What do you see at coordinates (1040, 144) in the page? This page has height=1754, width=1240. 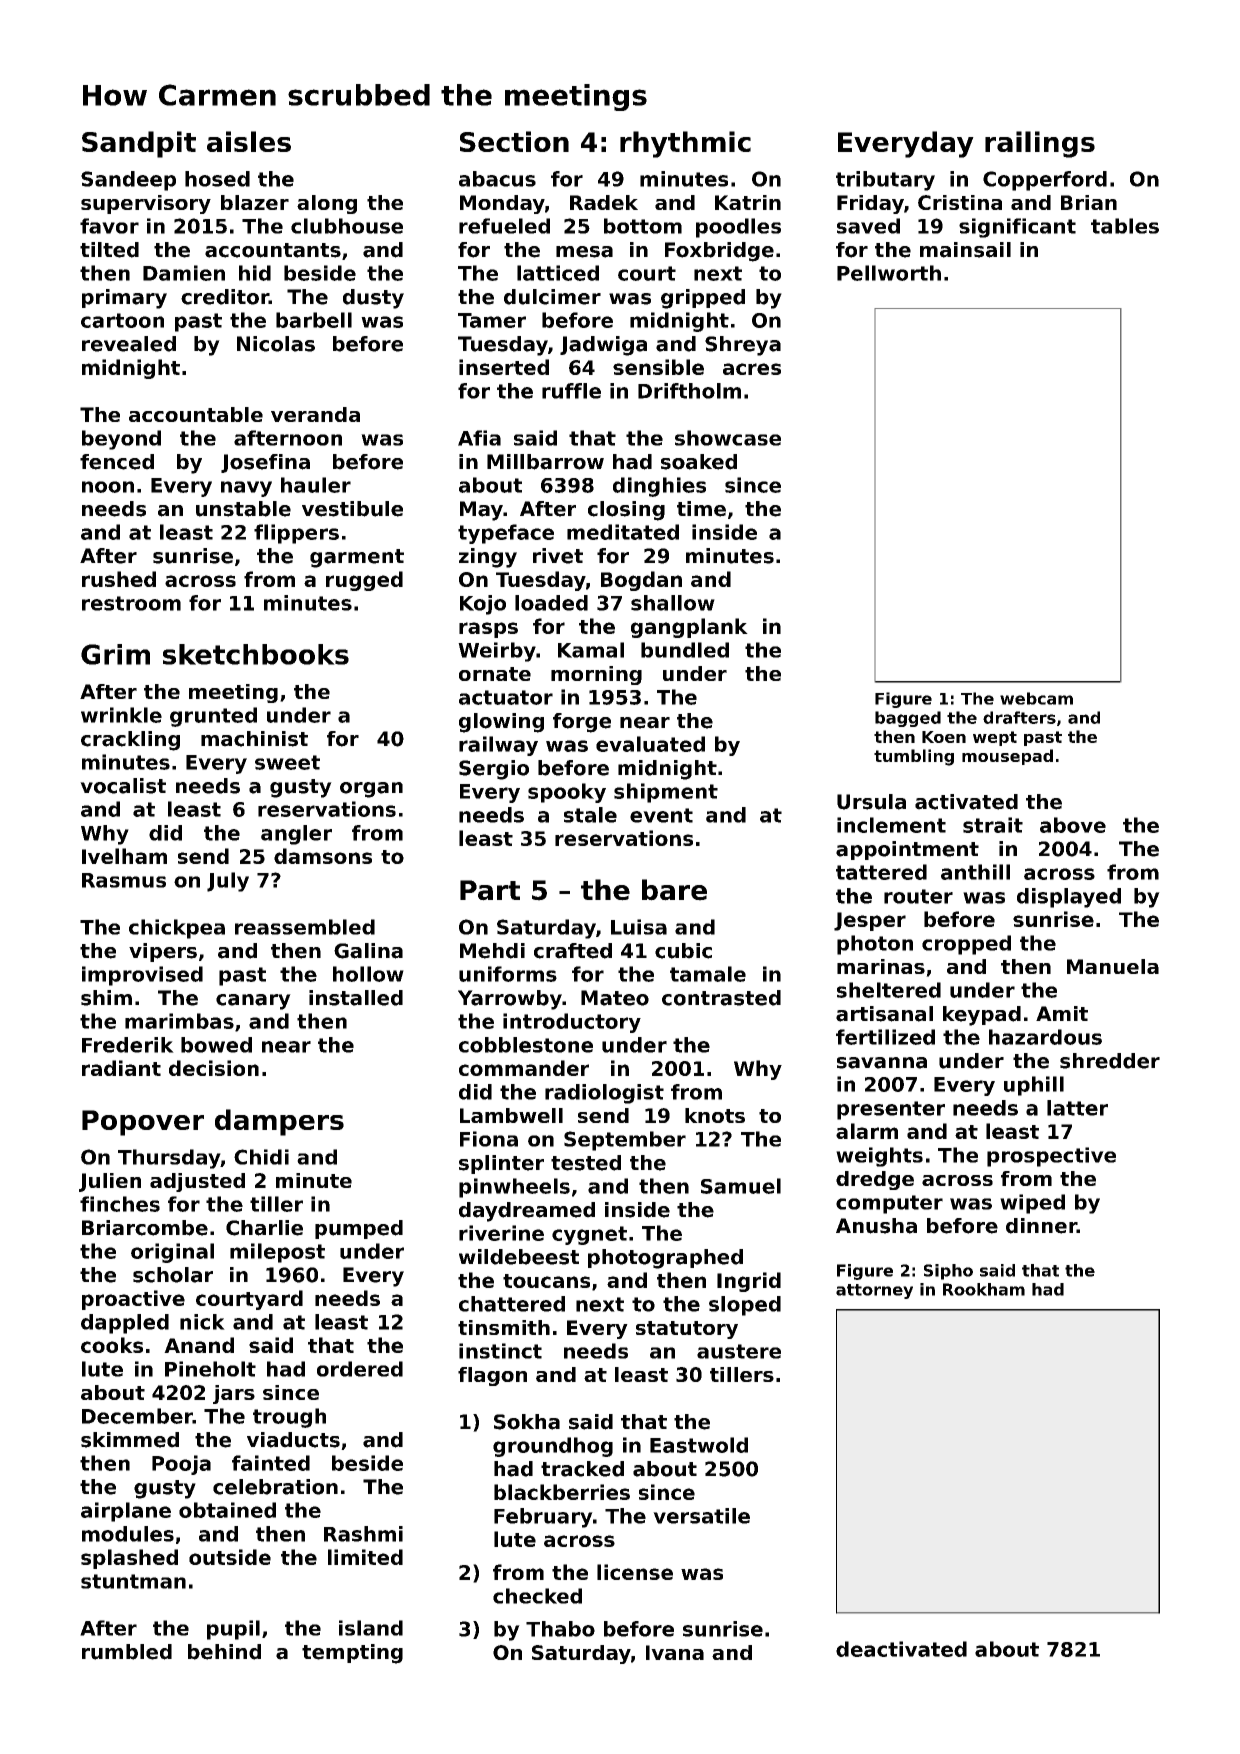 I see `railings` at bounding box center [1040, 144].
